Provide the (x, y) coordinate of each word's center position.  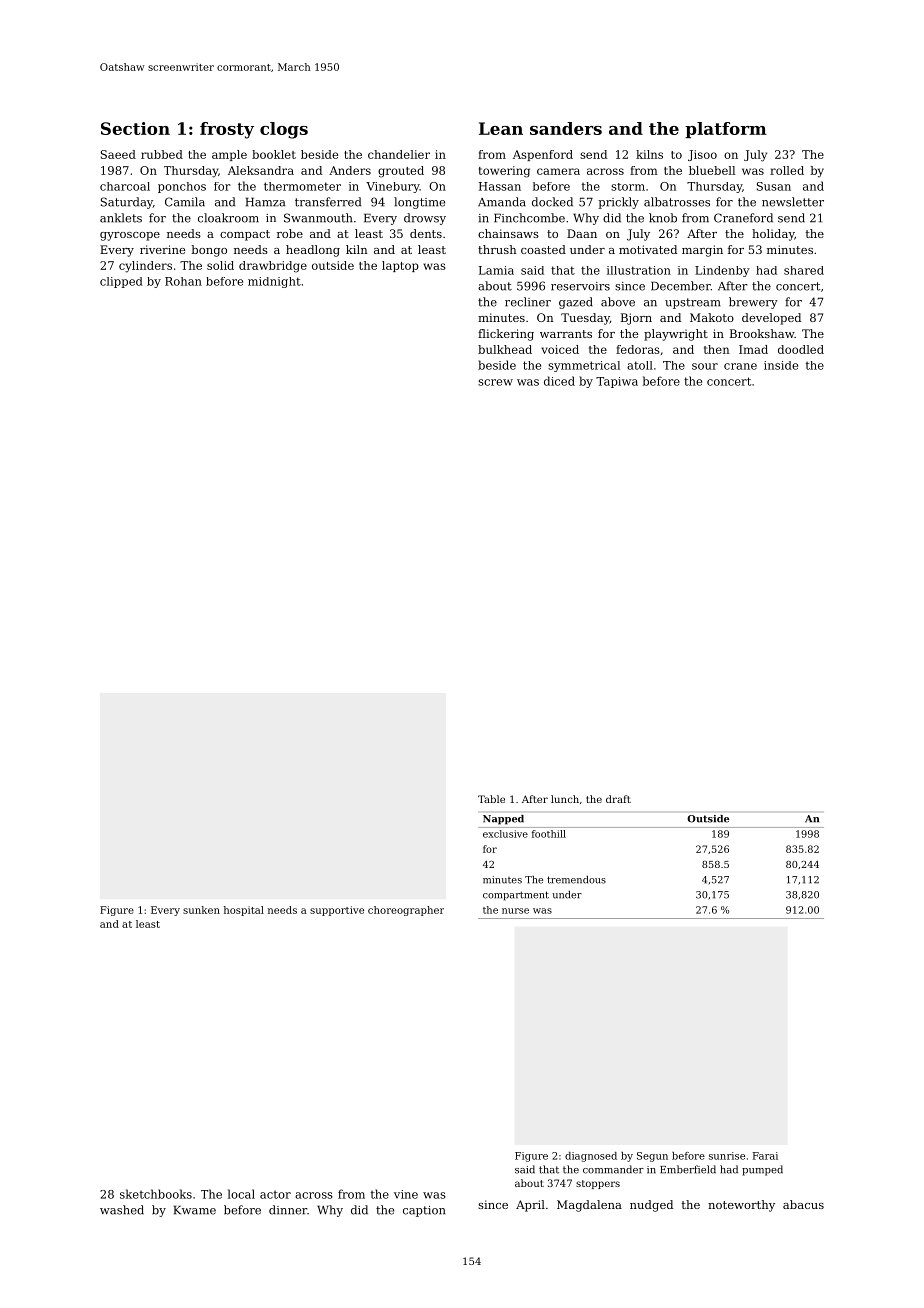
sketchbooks (156, 1194)
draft (618, 799)
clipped (121, 282)
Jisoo (702, 155)
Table (491, 799)
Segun (652, 1157)
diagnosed (591, 1157)
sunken (201, 910)
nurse (515, 911)
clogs (284, 130)
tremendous (576, 880)
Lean (501, 128)
